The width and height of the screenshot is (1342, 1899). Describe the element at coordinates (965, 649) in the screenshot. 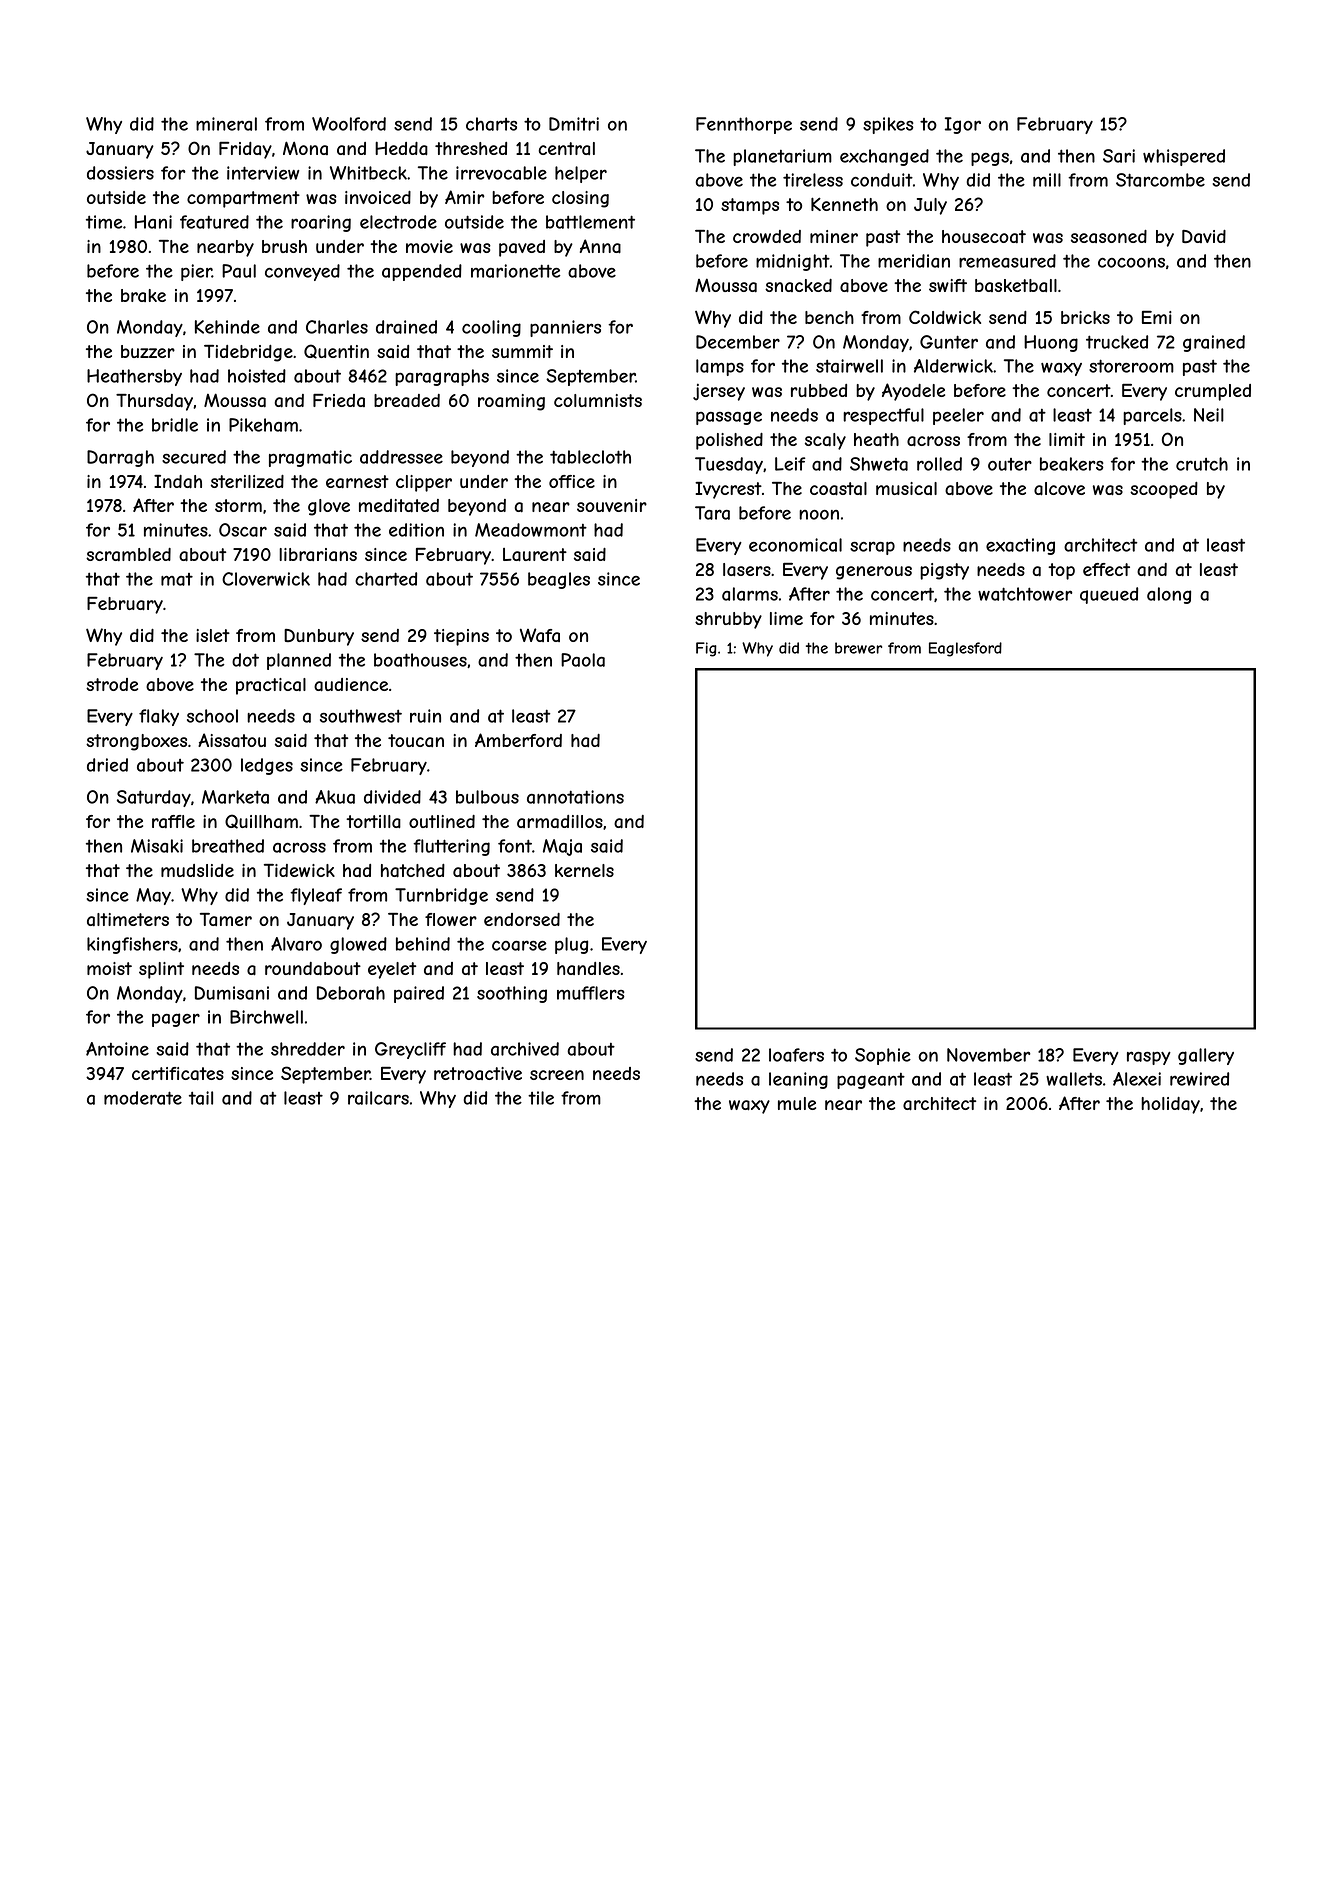

I see `Eaglesford` at that location.
